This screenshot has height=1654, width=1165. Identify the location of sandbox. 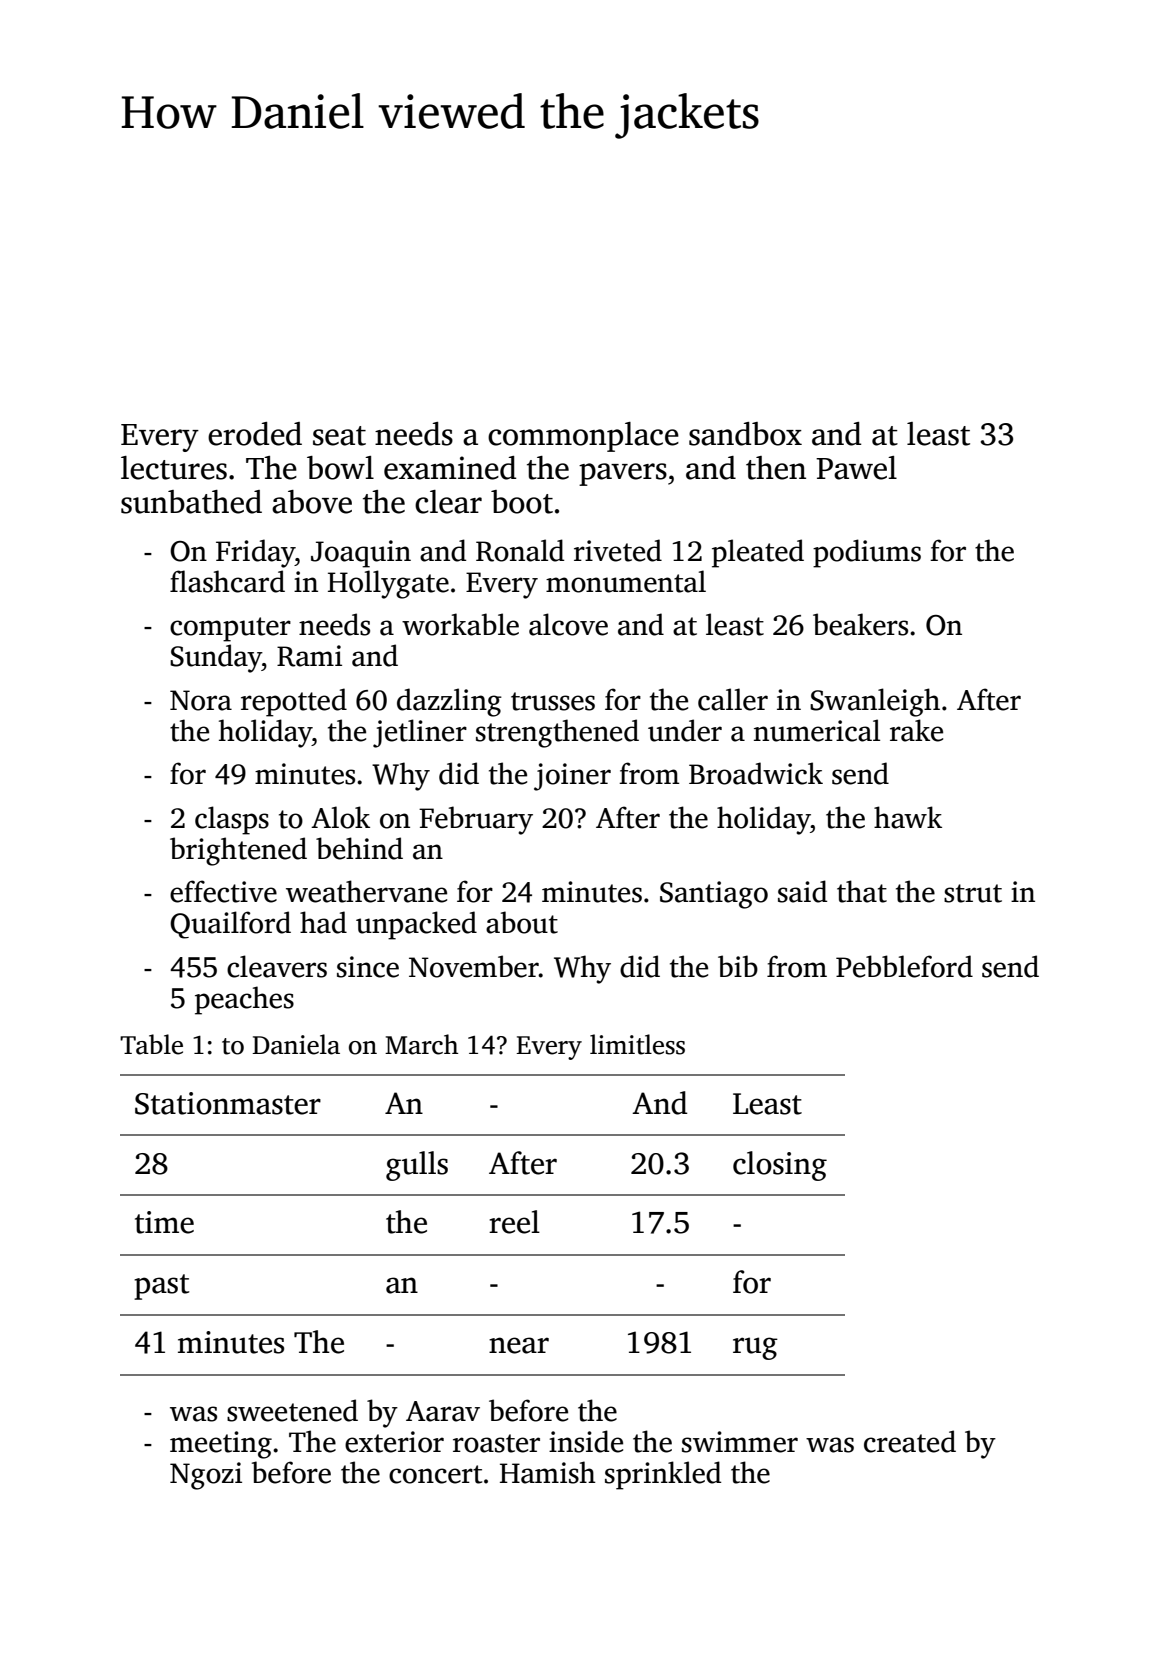
(745, 434).
